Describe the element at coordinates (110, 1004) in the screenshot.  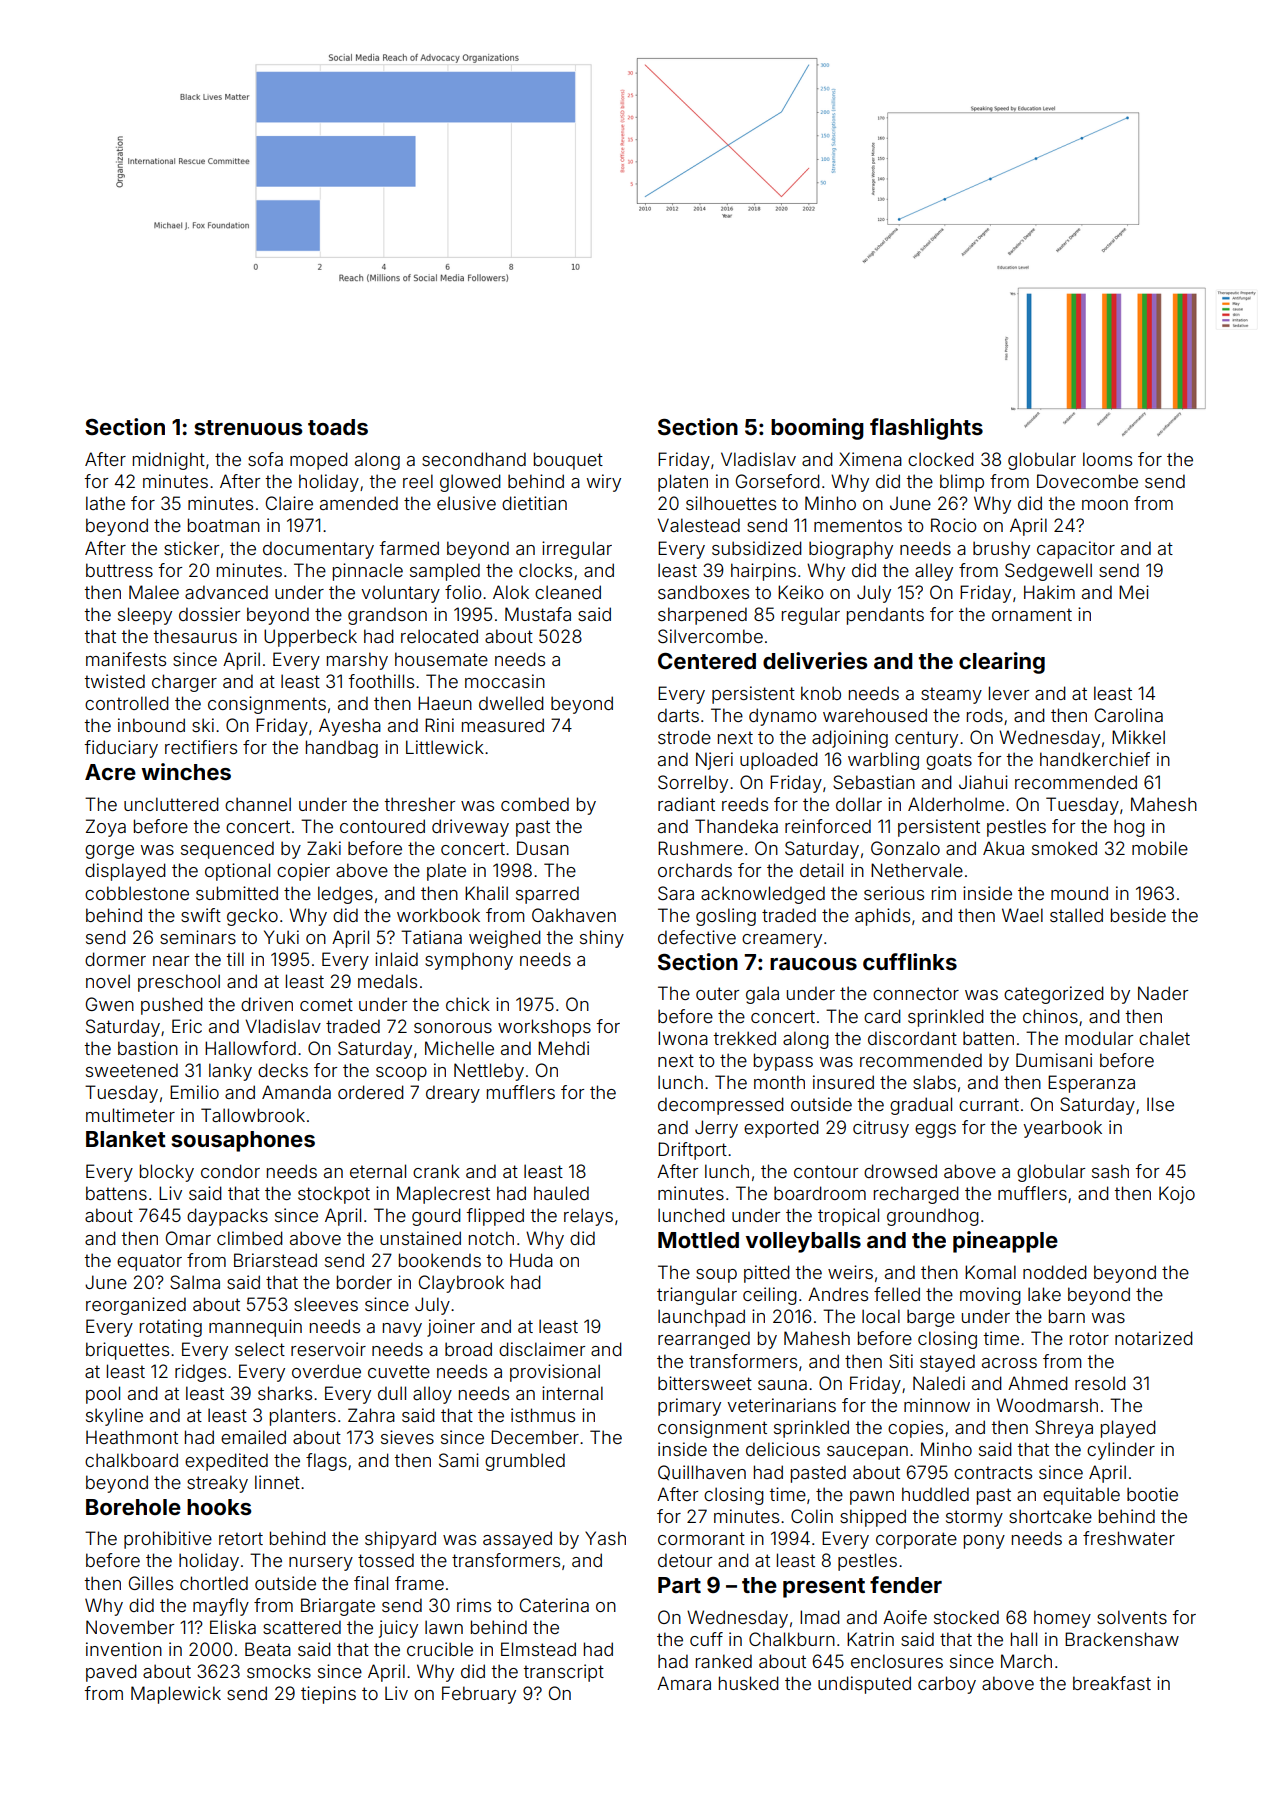
I see `Gwen` at that location.
